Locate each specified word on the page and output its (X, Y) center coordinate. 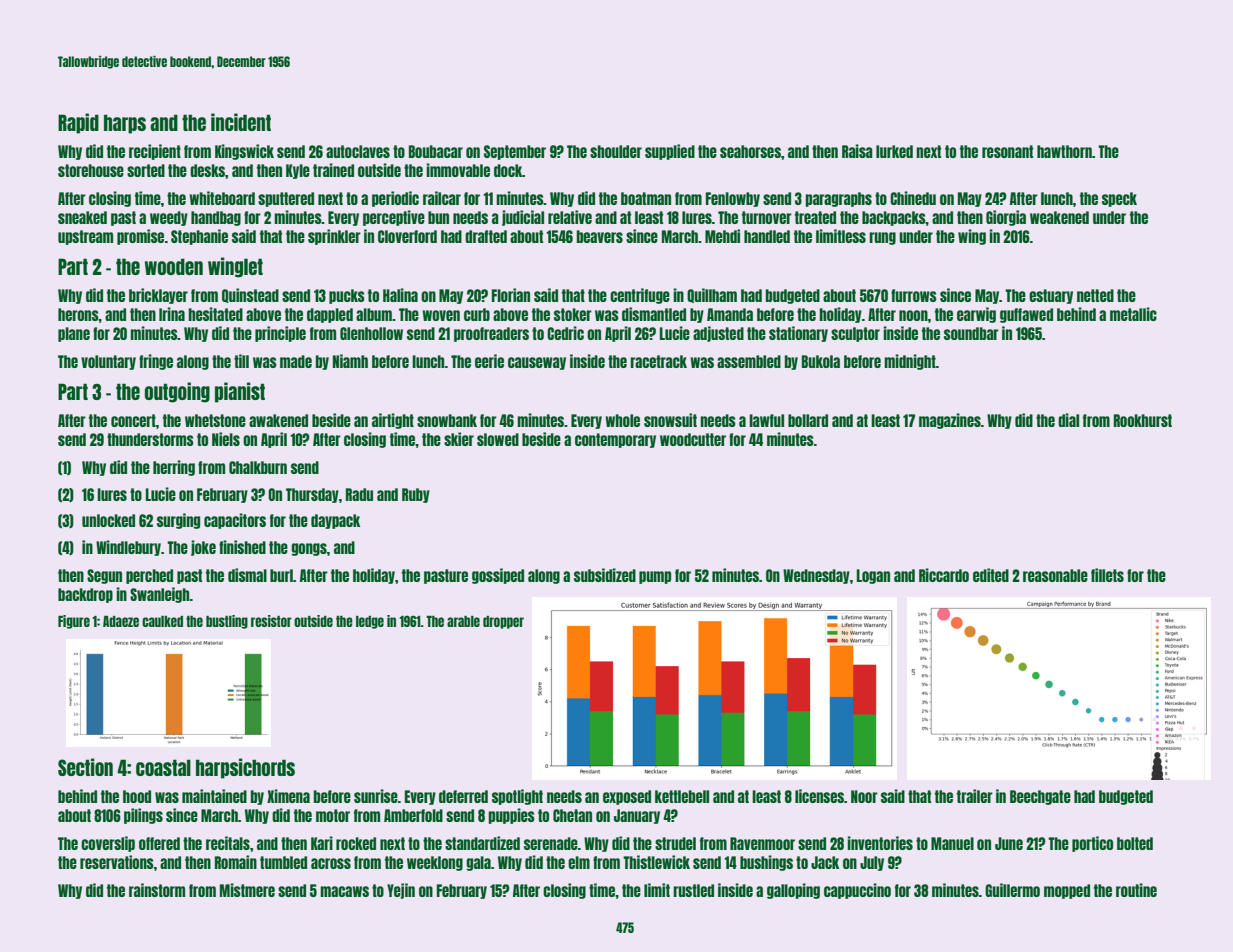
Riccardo (944, 575)
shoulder (616, 151)
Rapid (78, 123)
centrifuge (640, 296)
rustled (693, 890)
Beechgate (1040, 797)
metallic (1133, 314)
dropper (503, 622)
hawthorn (1064, 151)
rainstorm (157, 890)
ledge (370, 622)
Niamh (350, 361)
